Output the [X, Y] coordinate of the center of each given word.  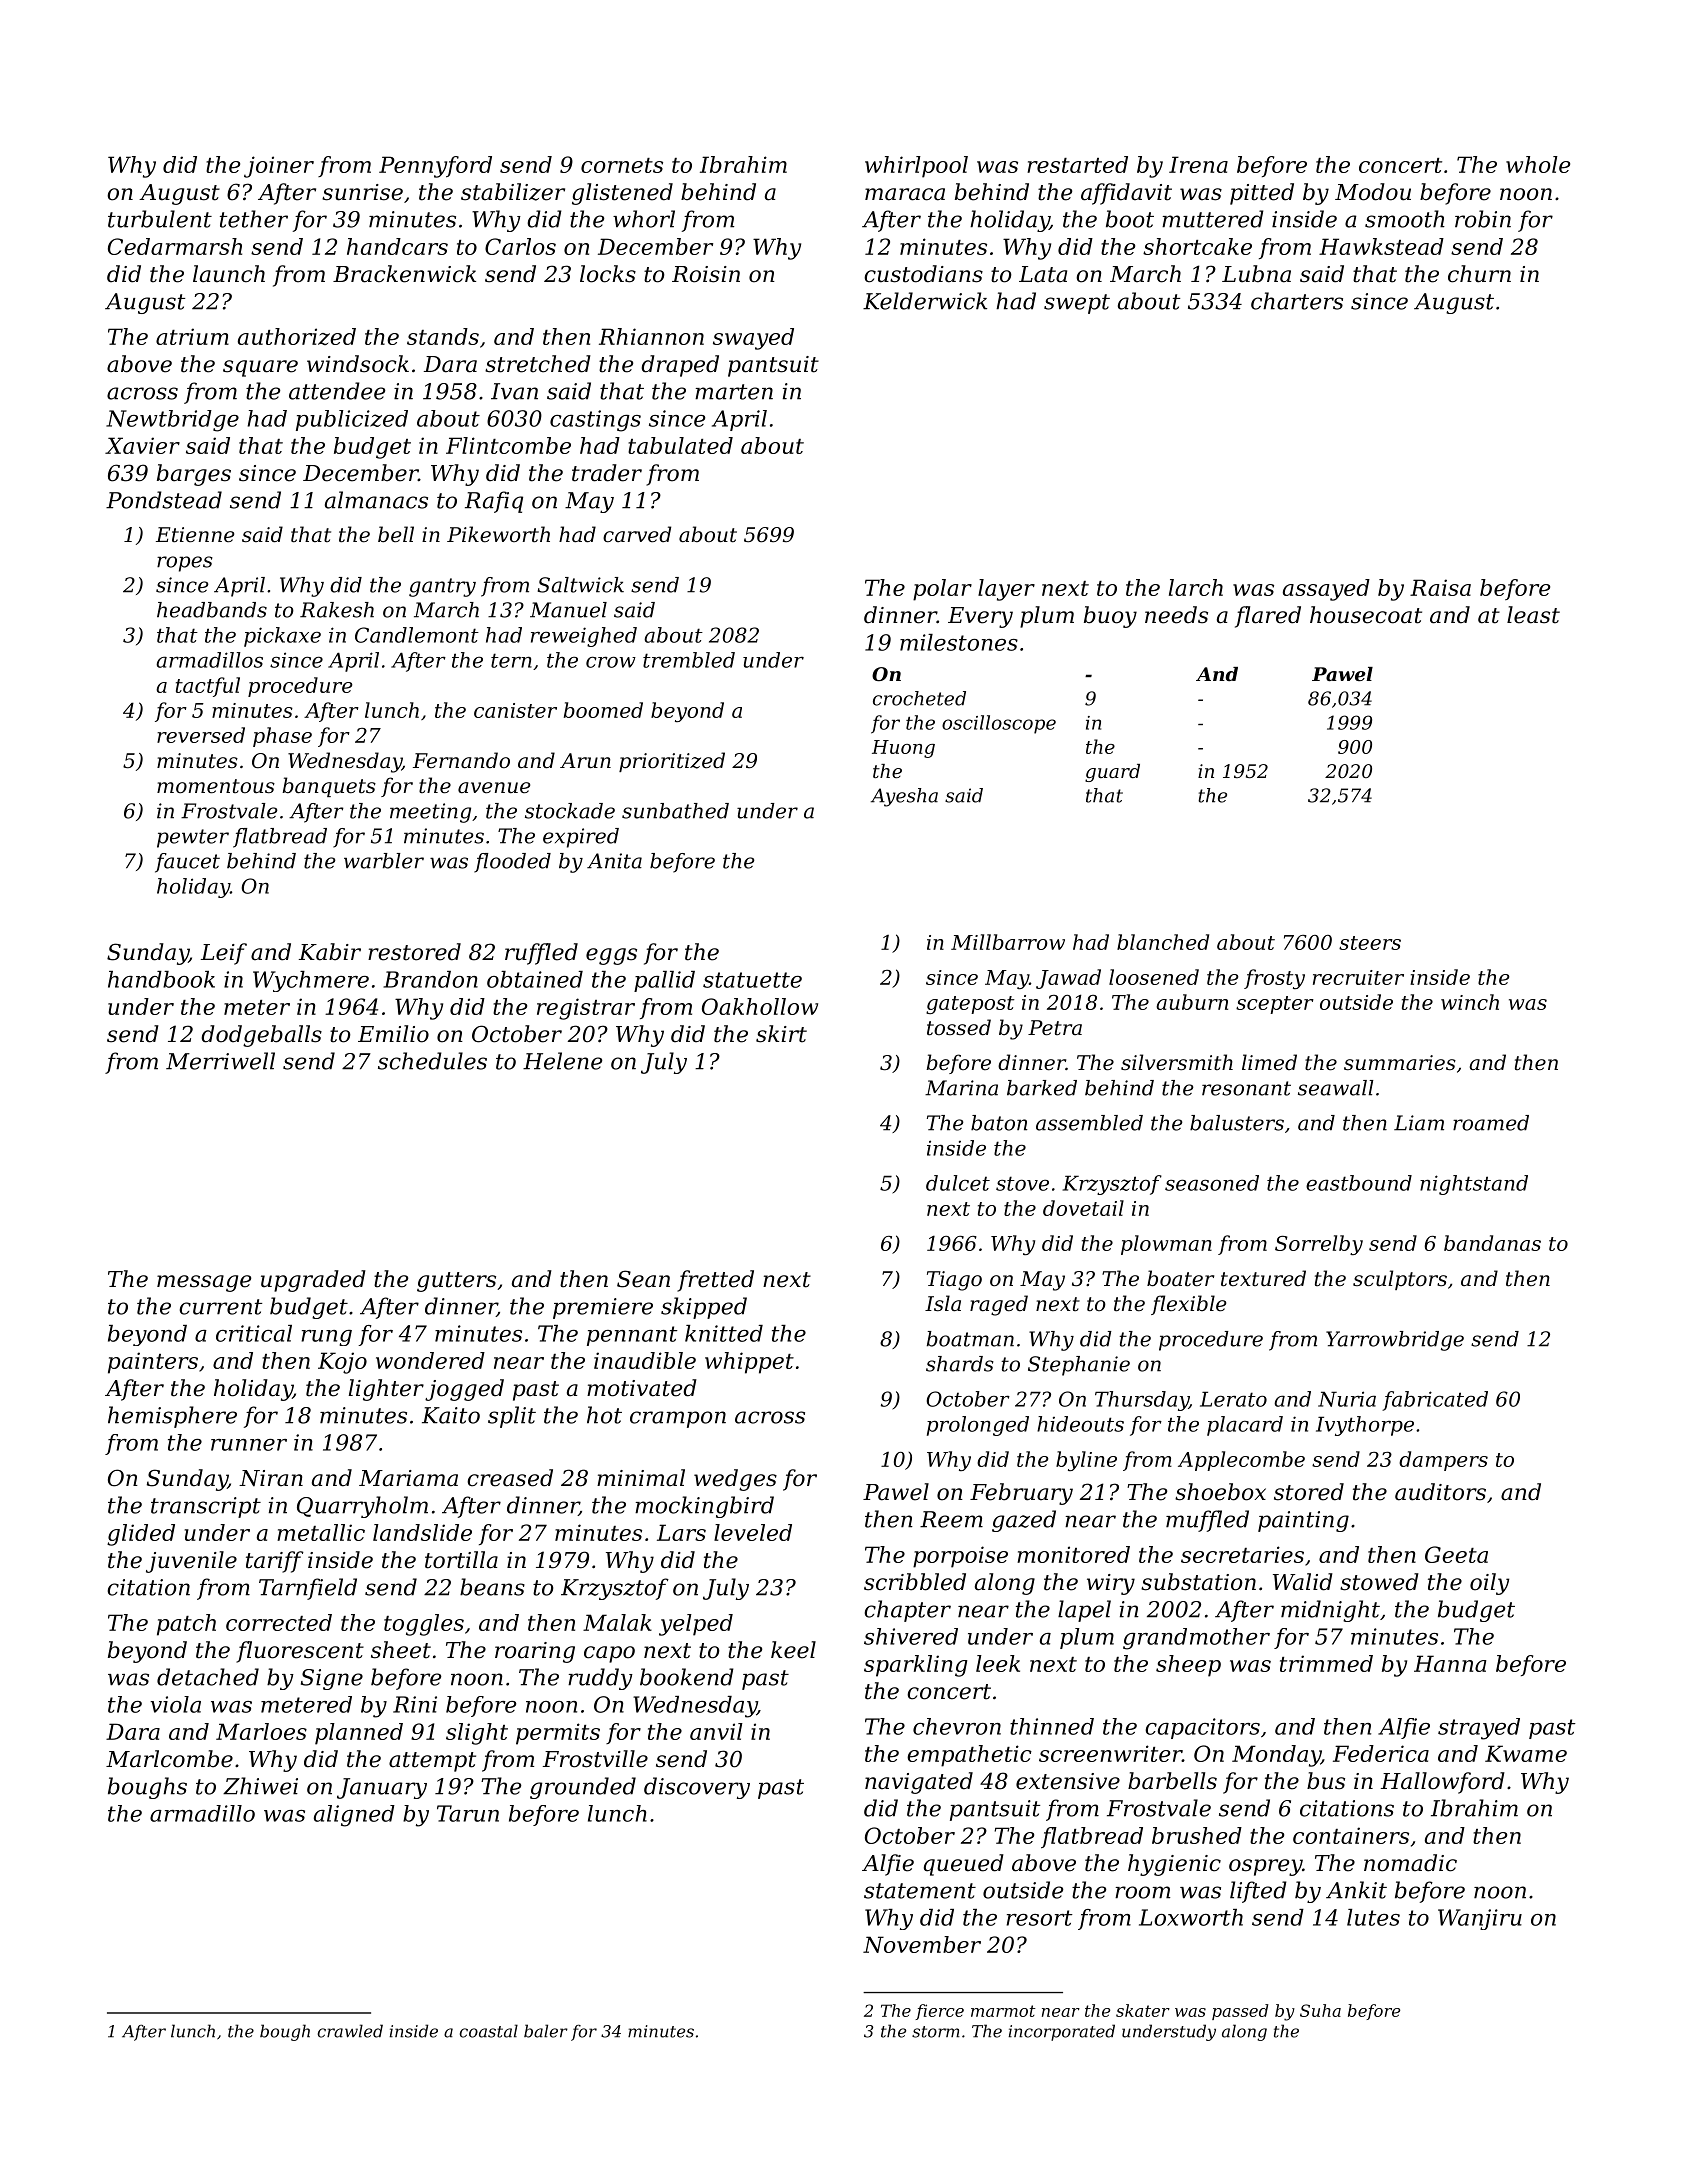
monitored [1073, 1554]
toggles [424, 1625]
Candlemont [417, 635]
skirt [781, 1034]
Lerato [1233, 1399]
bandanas [1492, 1243]
